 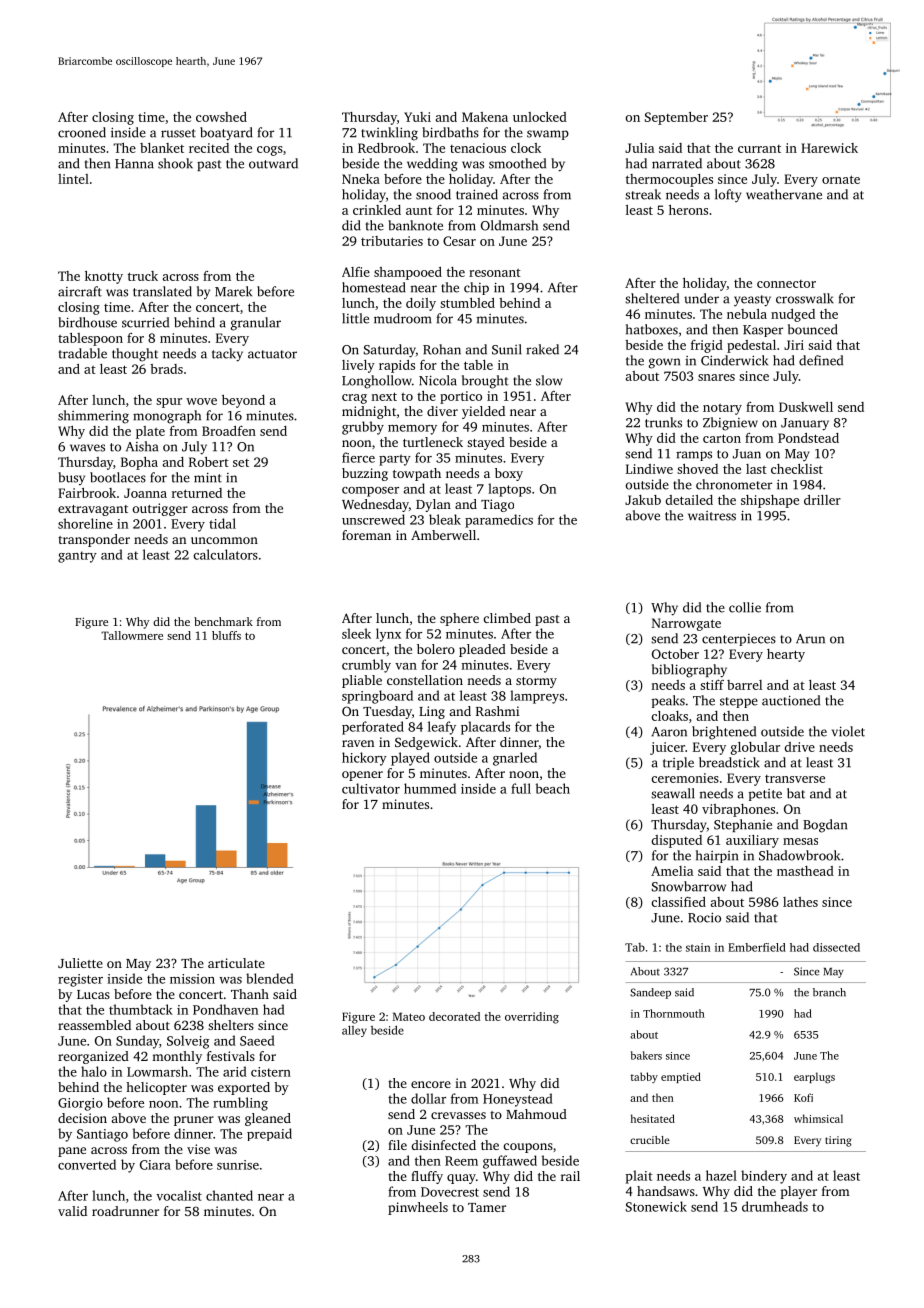 I want to click on Tallowmere, so click(x=132, y=635).
